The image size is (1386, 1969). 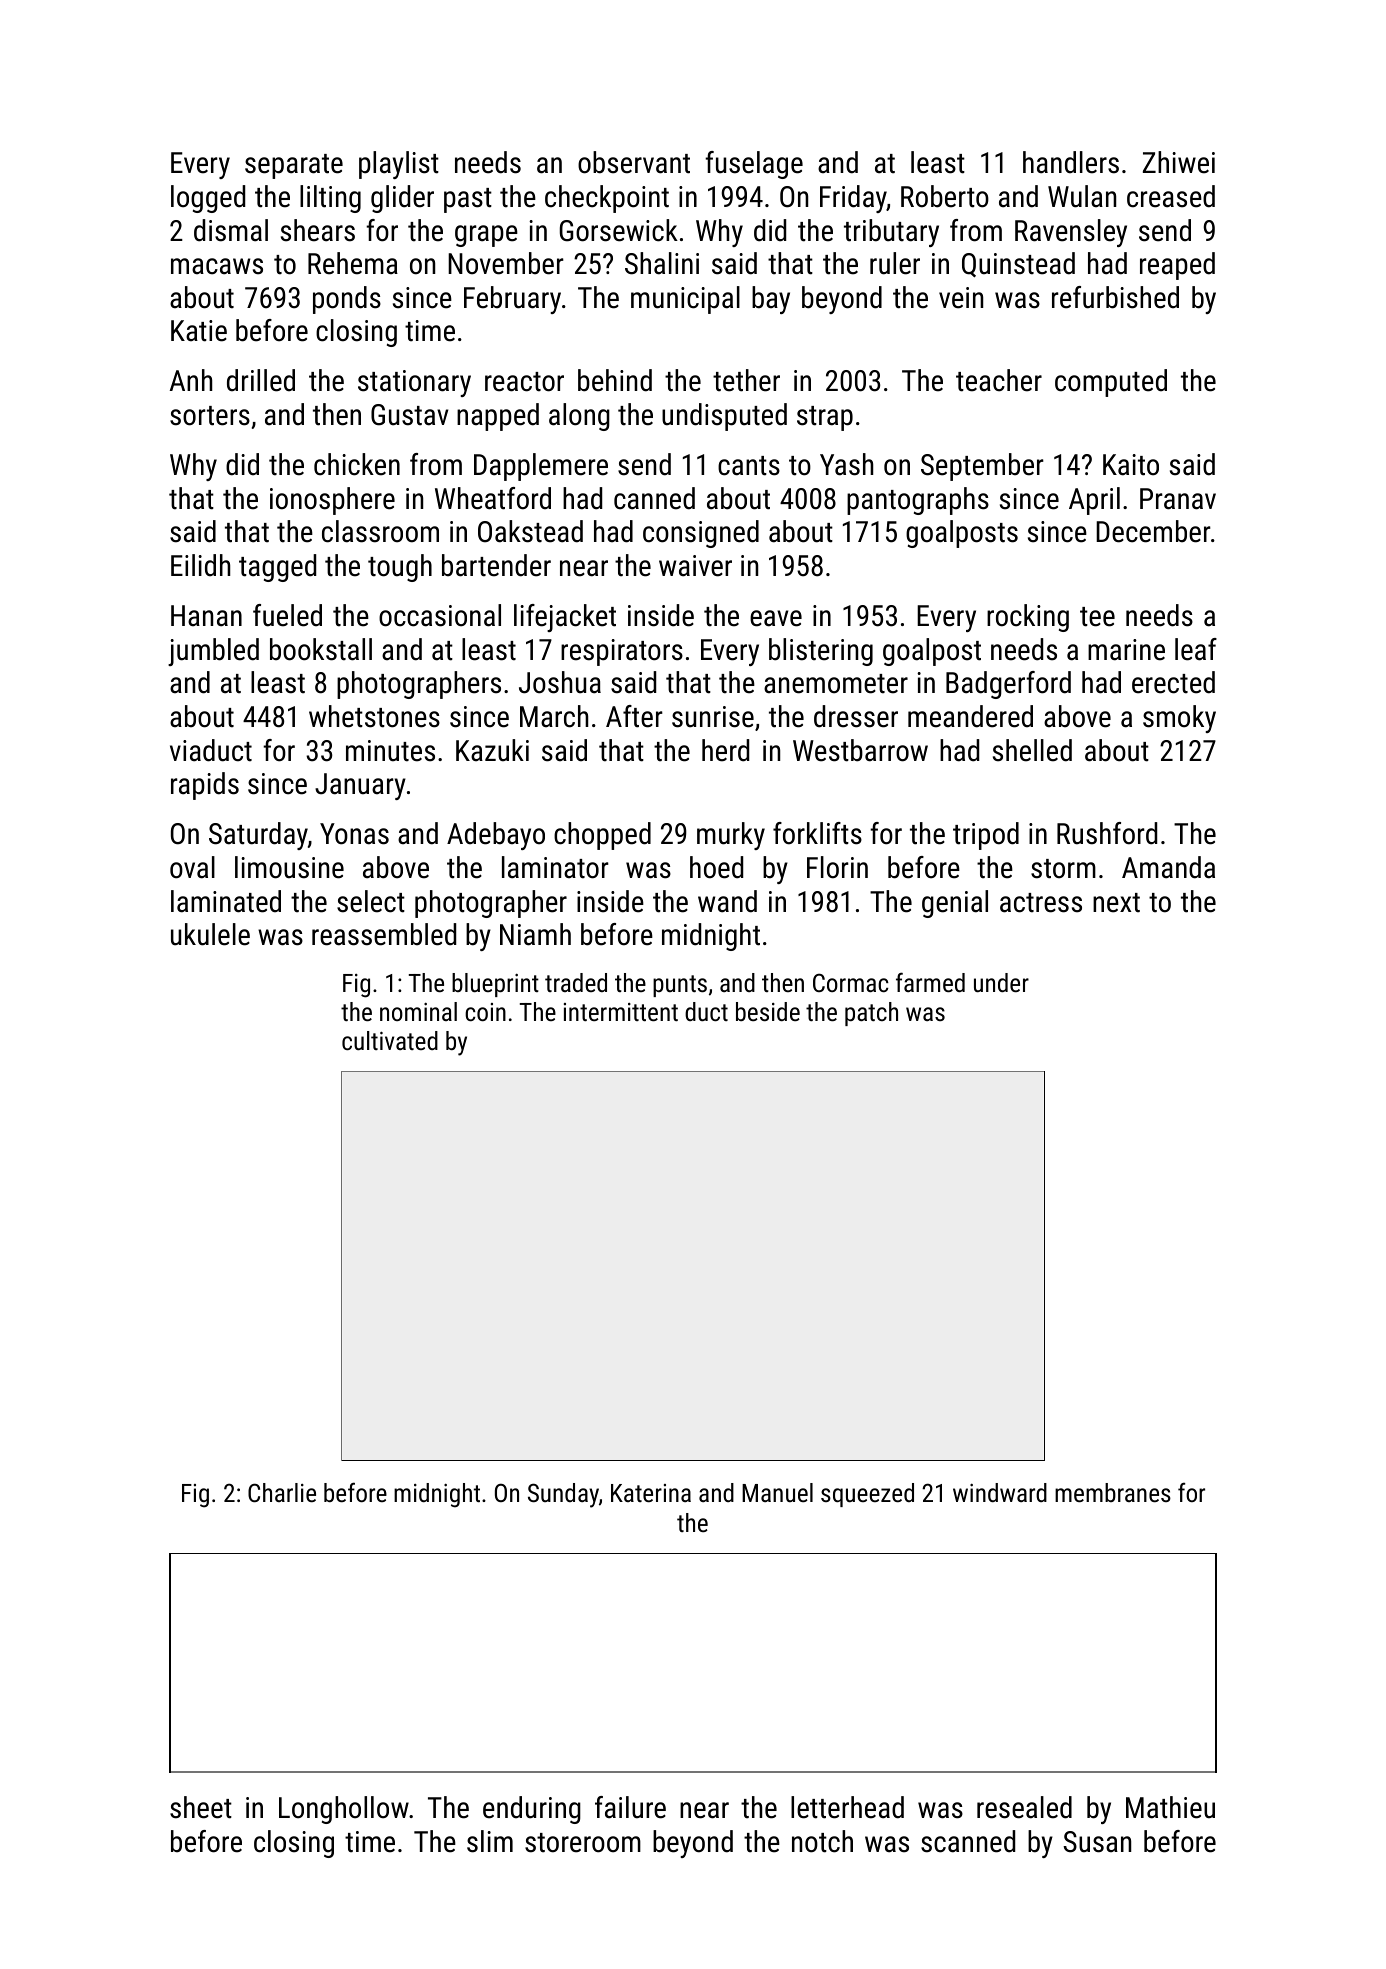 I want to click on tough, so click(x=400, y=568).
